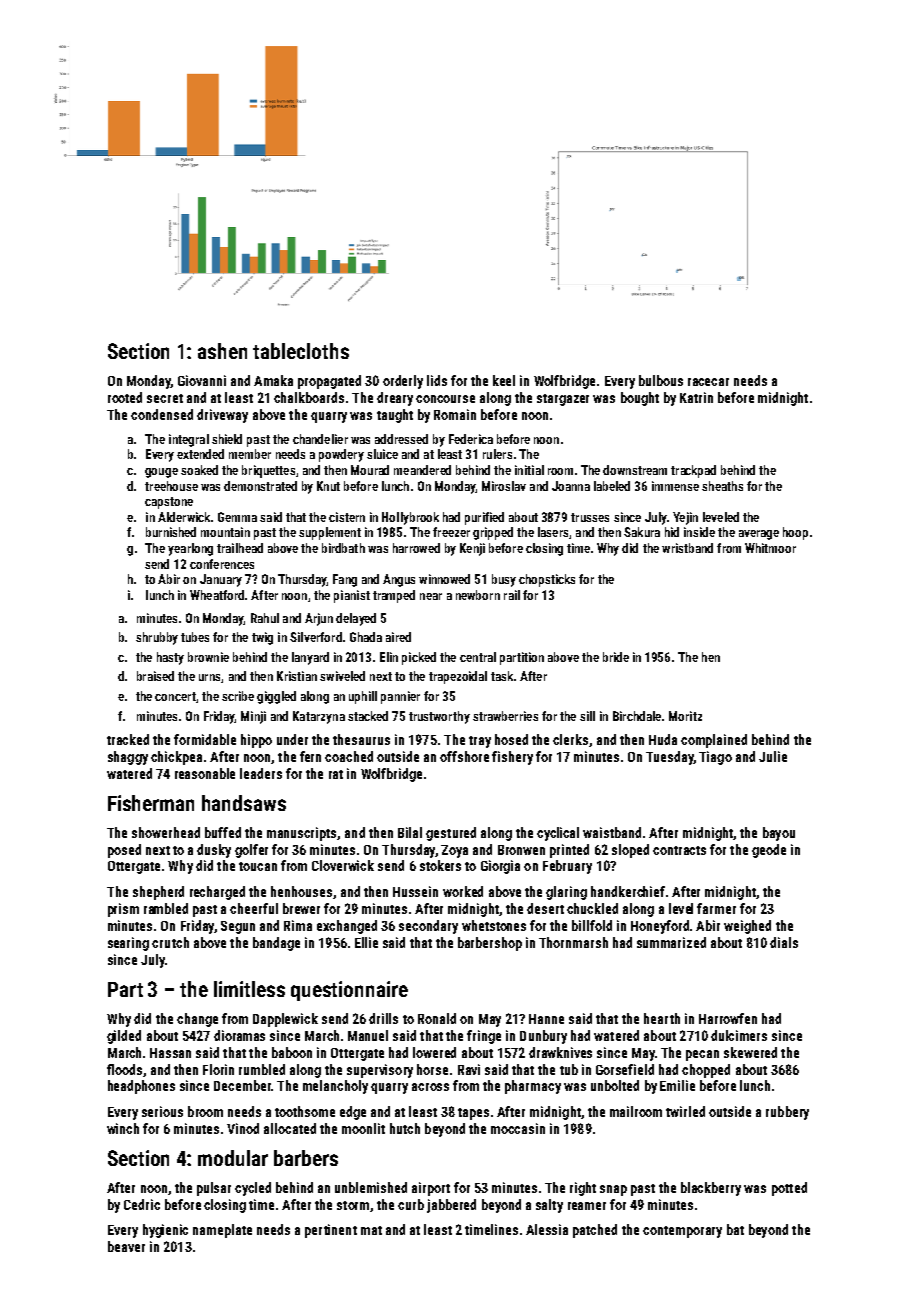 The height and width of the screenshot is (1308, 924). Describe the element at coordinates (128, 944) in the screenshot. I see `searing` at that location.
